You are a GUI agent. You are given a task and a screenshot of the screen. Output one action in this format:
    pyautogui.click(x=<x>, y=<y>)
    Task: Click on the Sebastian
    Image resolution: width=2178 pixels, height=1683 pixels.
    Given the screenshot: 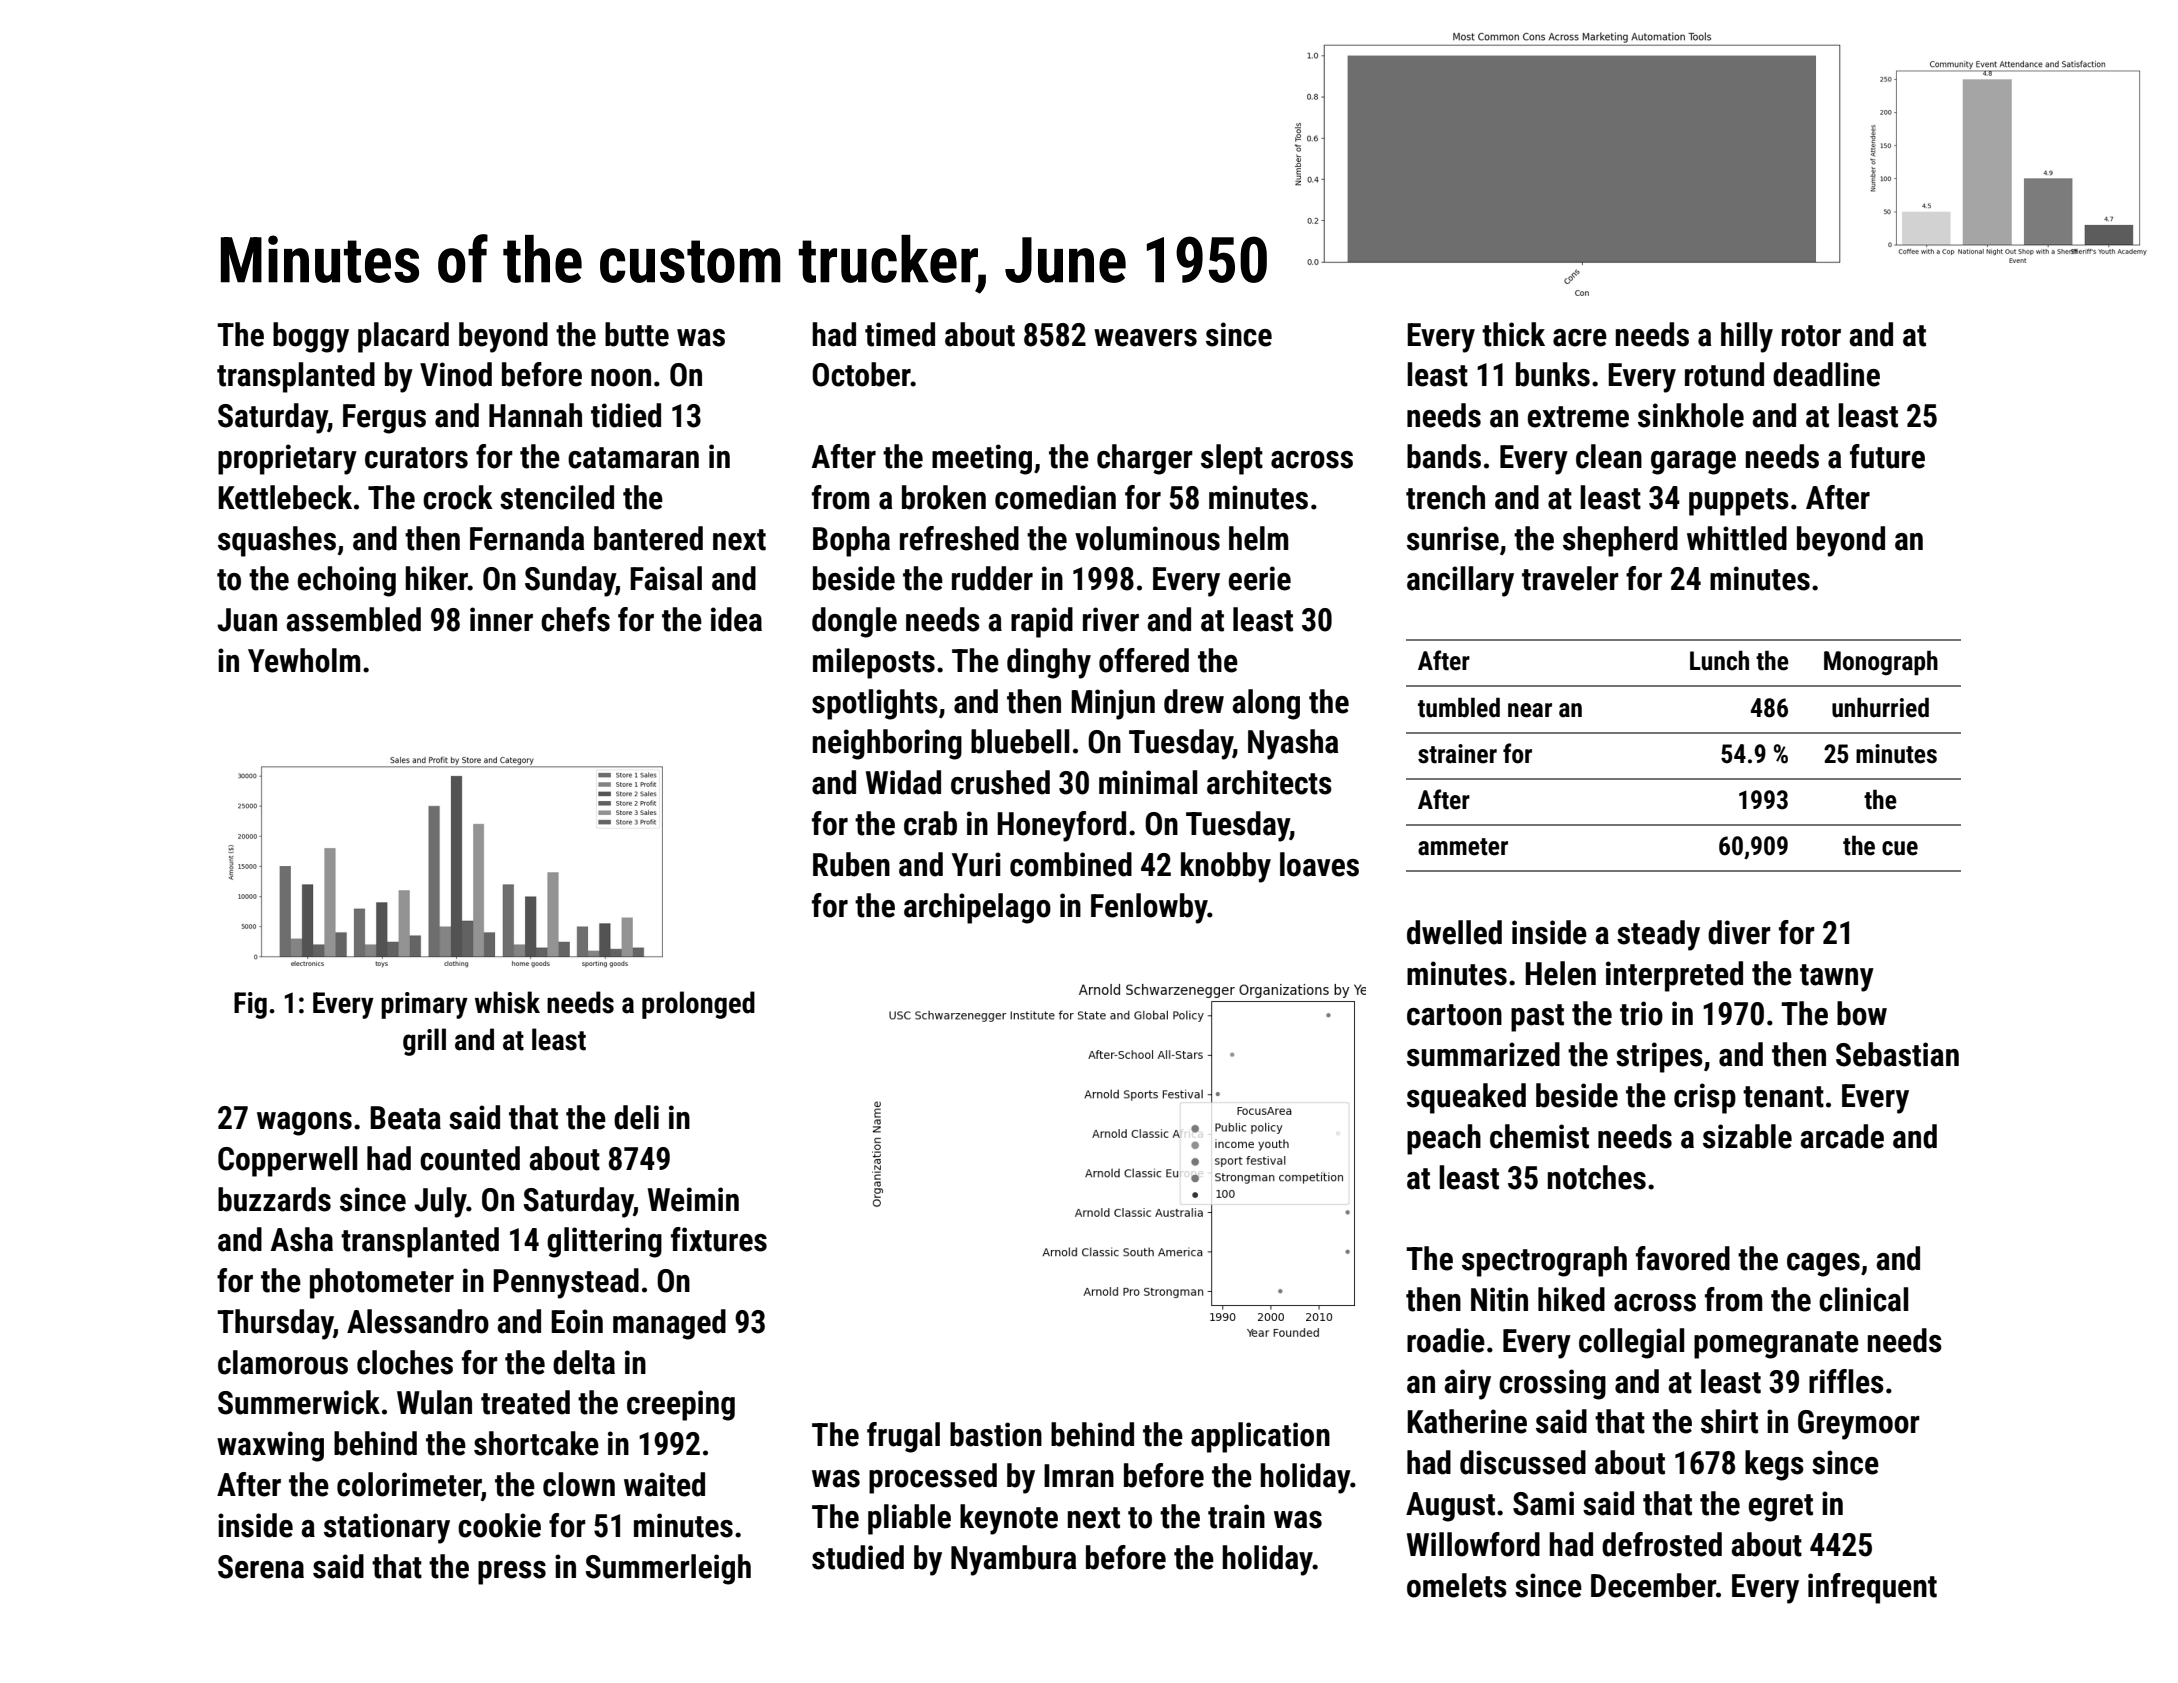 What is the action you would take?
    pyautogui.click(x=1897, y=1054)
